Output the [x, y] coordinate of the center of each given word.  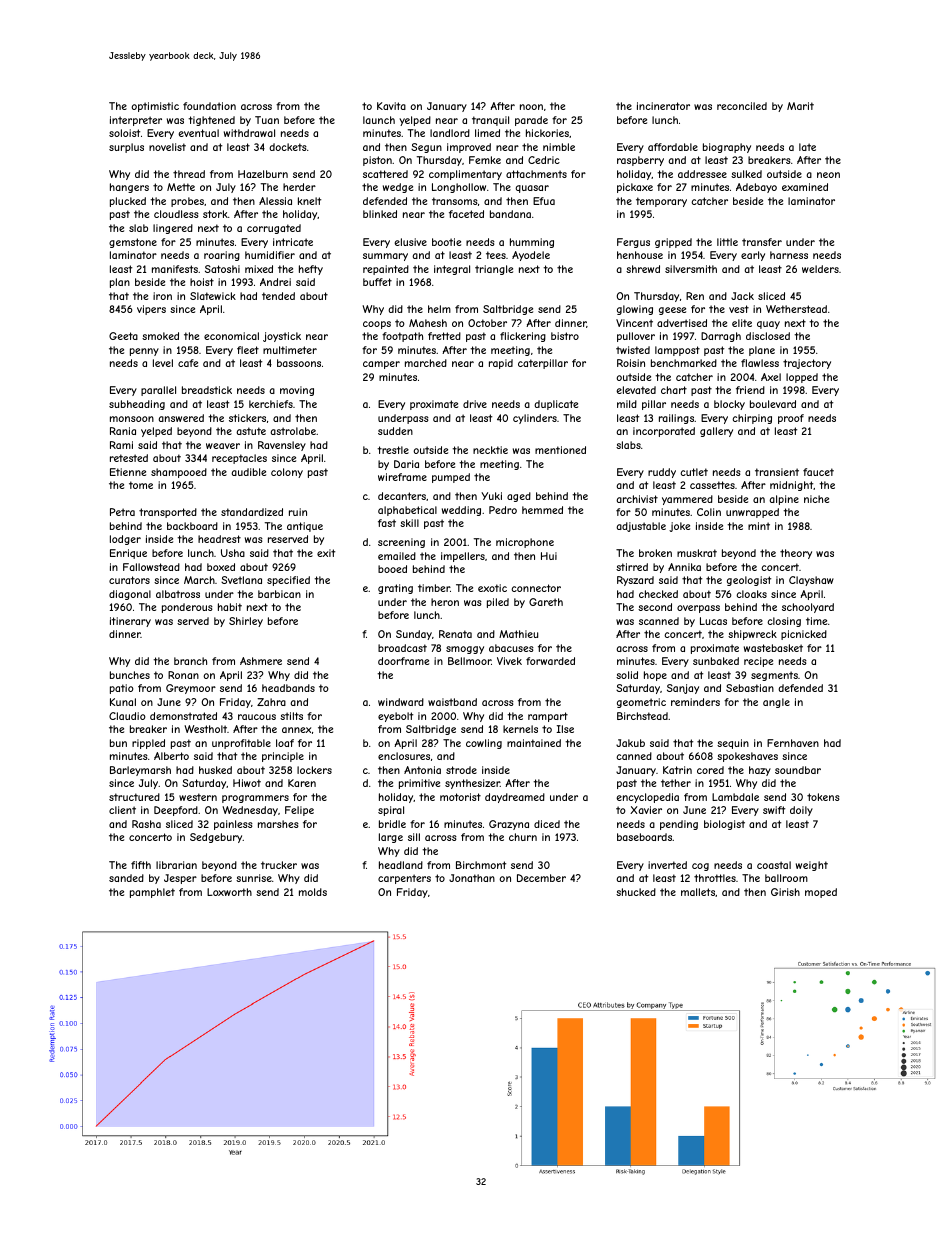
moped [821, 893]
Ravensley [282, 446]
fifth [141, 865]
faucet [818, 472]
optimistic [155, 107]
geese [672, 311]
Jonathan [472, 878]
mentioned [560, 450]
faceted [466, 214]
